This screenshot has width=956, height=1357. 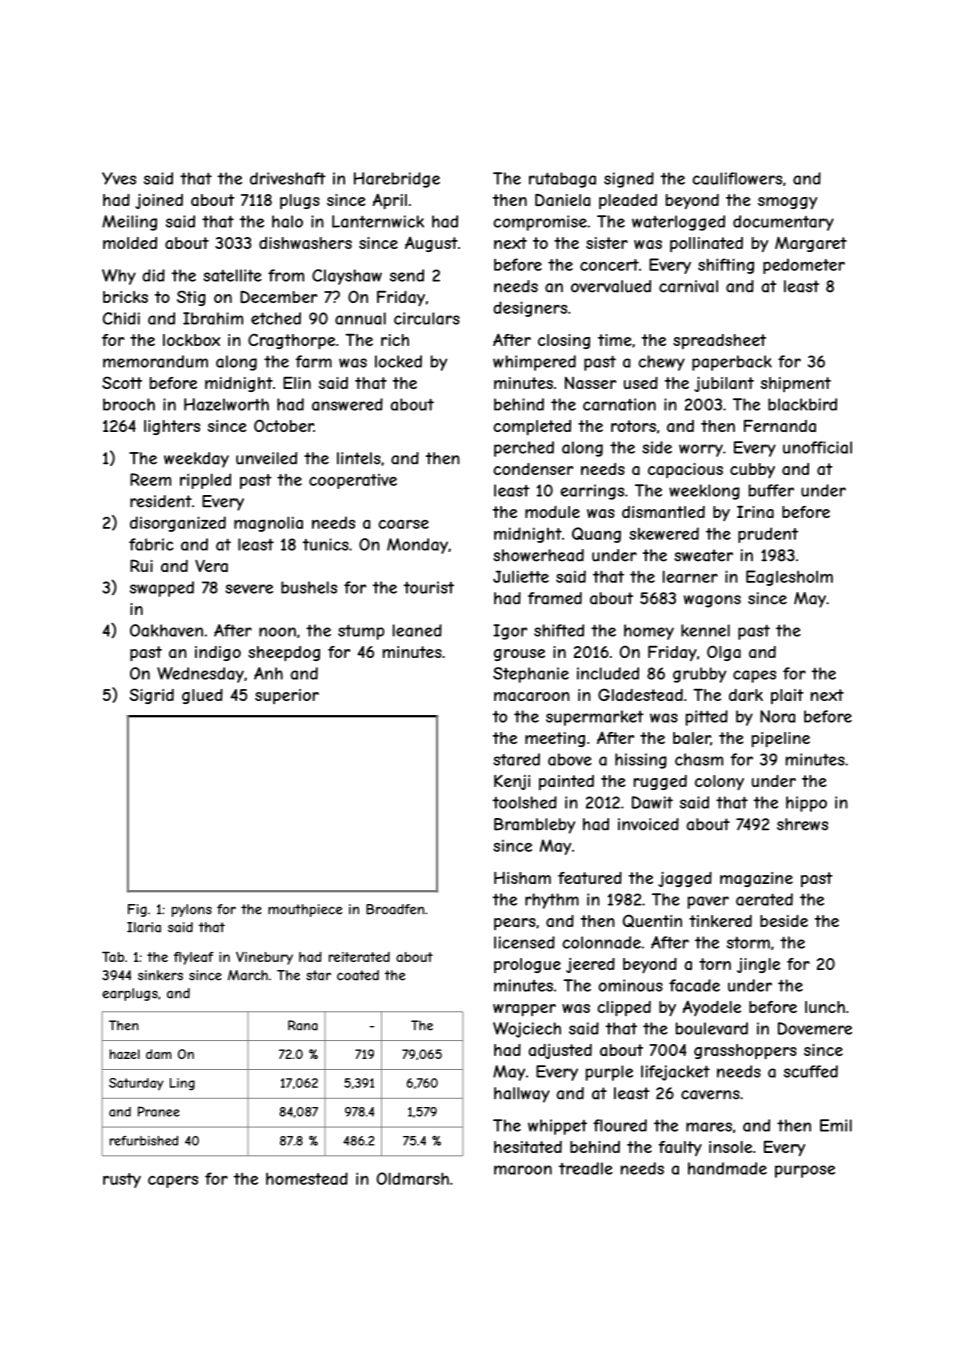 What do you see at coordinates (192, 910) in the screenshot?
I see `pylons` at bounding box center [192, 910].
